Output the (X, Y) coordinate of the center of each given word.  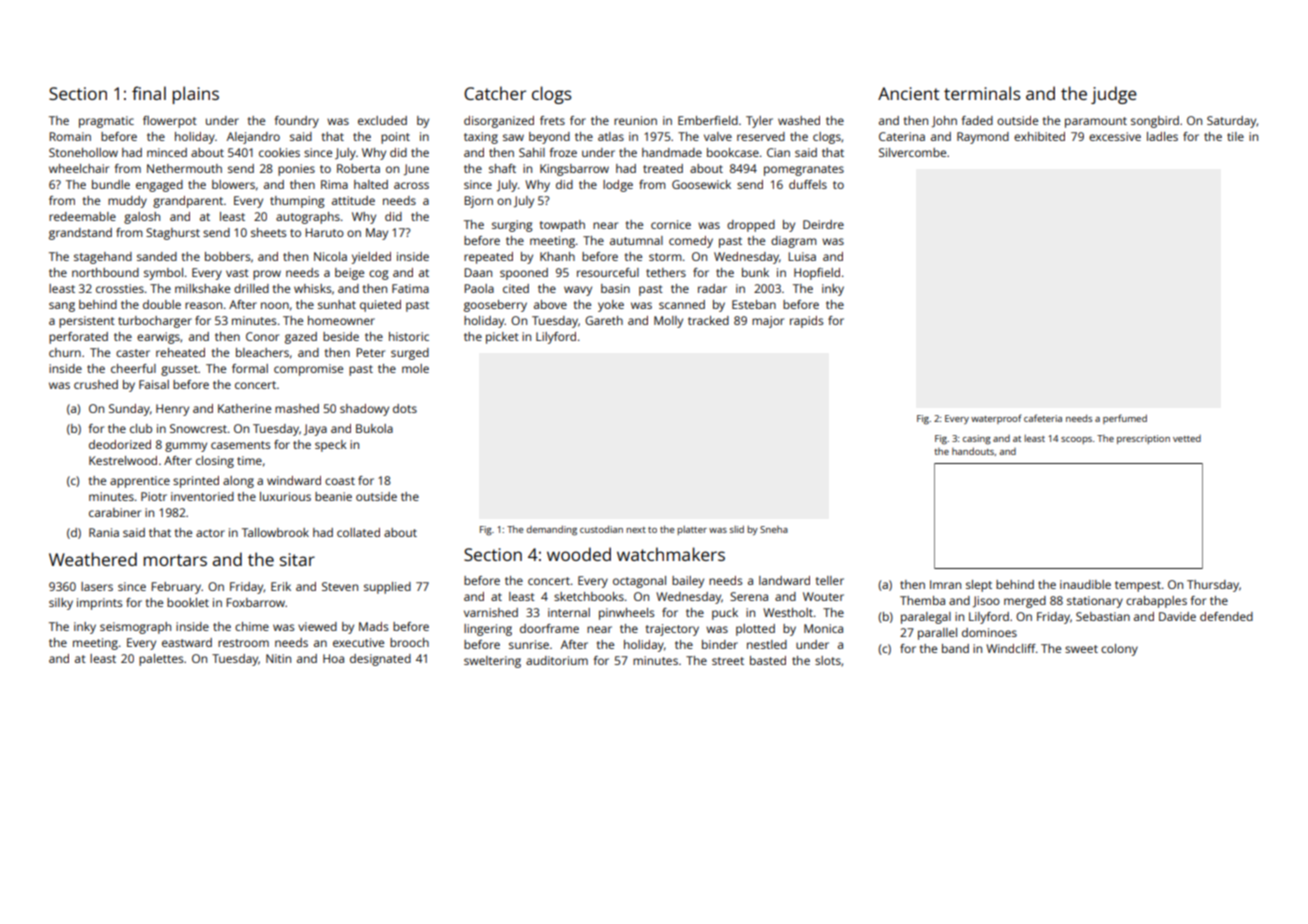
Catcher (495, 93)
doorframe (549, 628)
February (176, 588)
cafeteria (1043, 418)
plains (195, 95)
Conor (262, 336)
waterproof (996, 419)
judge (1114, 95)
